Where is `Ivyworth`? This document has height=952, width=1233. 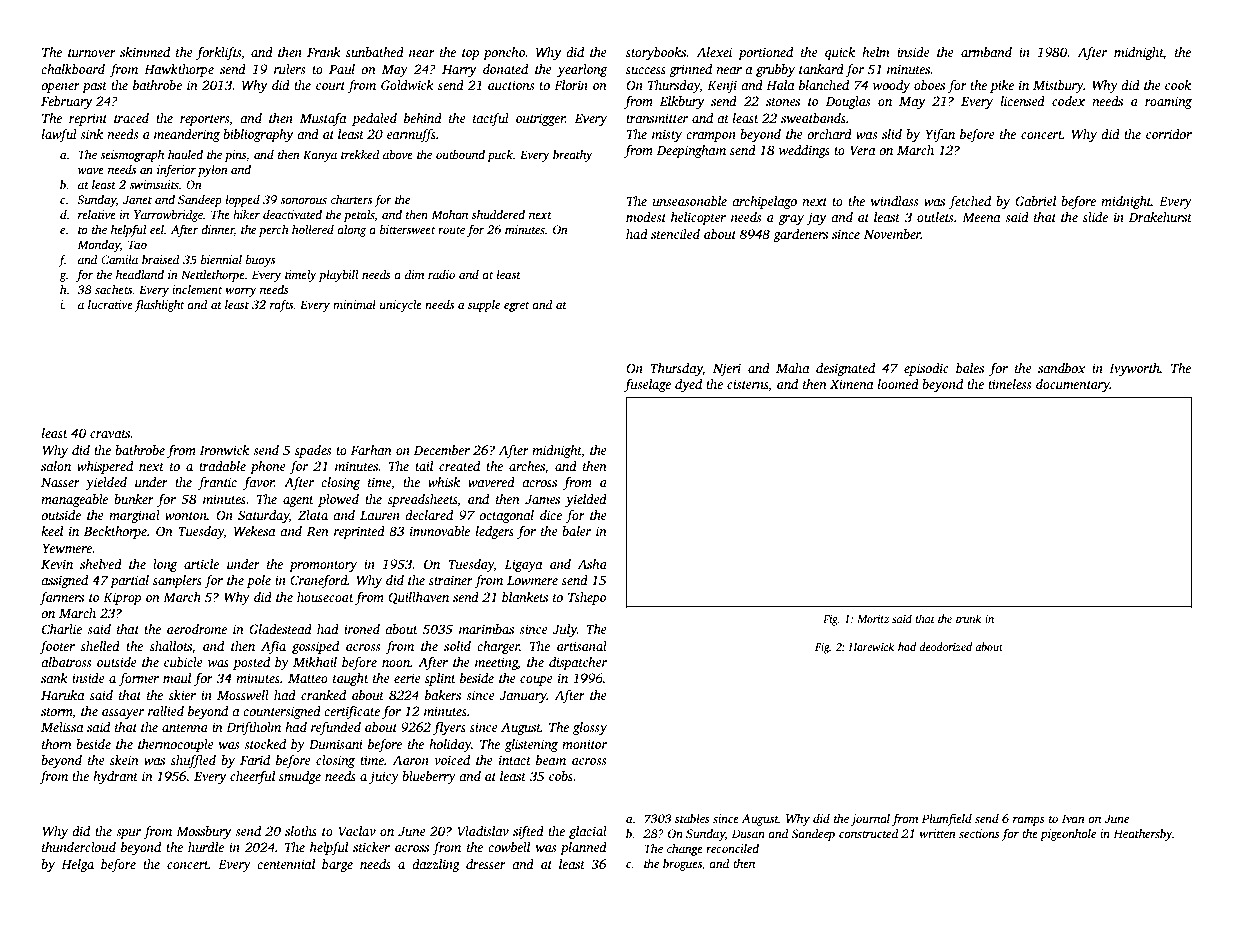
Ivyworth is located at coordinates (1134, 369).
